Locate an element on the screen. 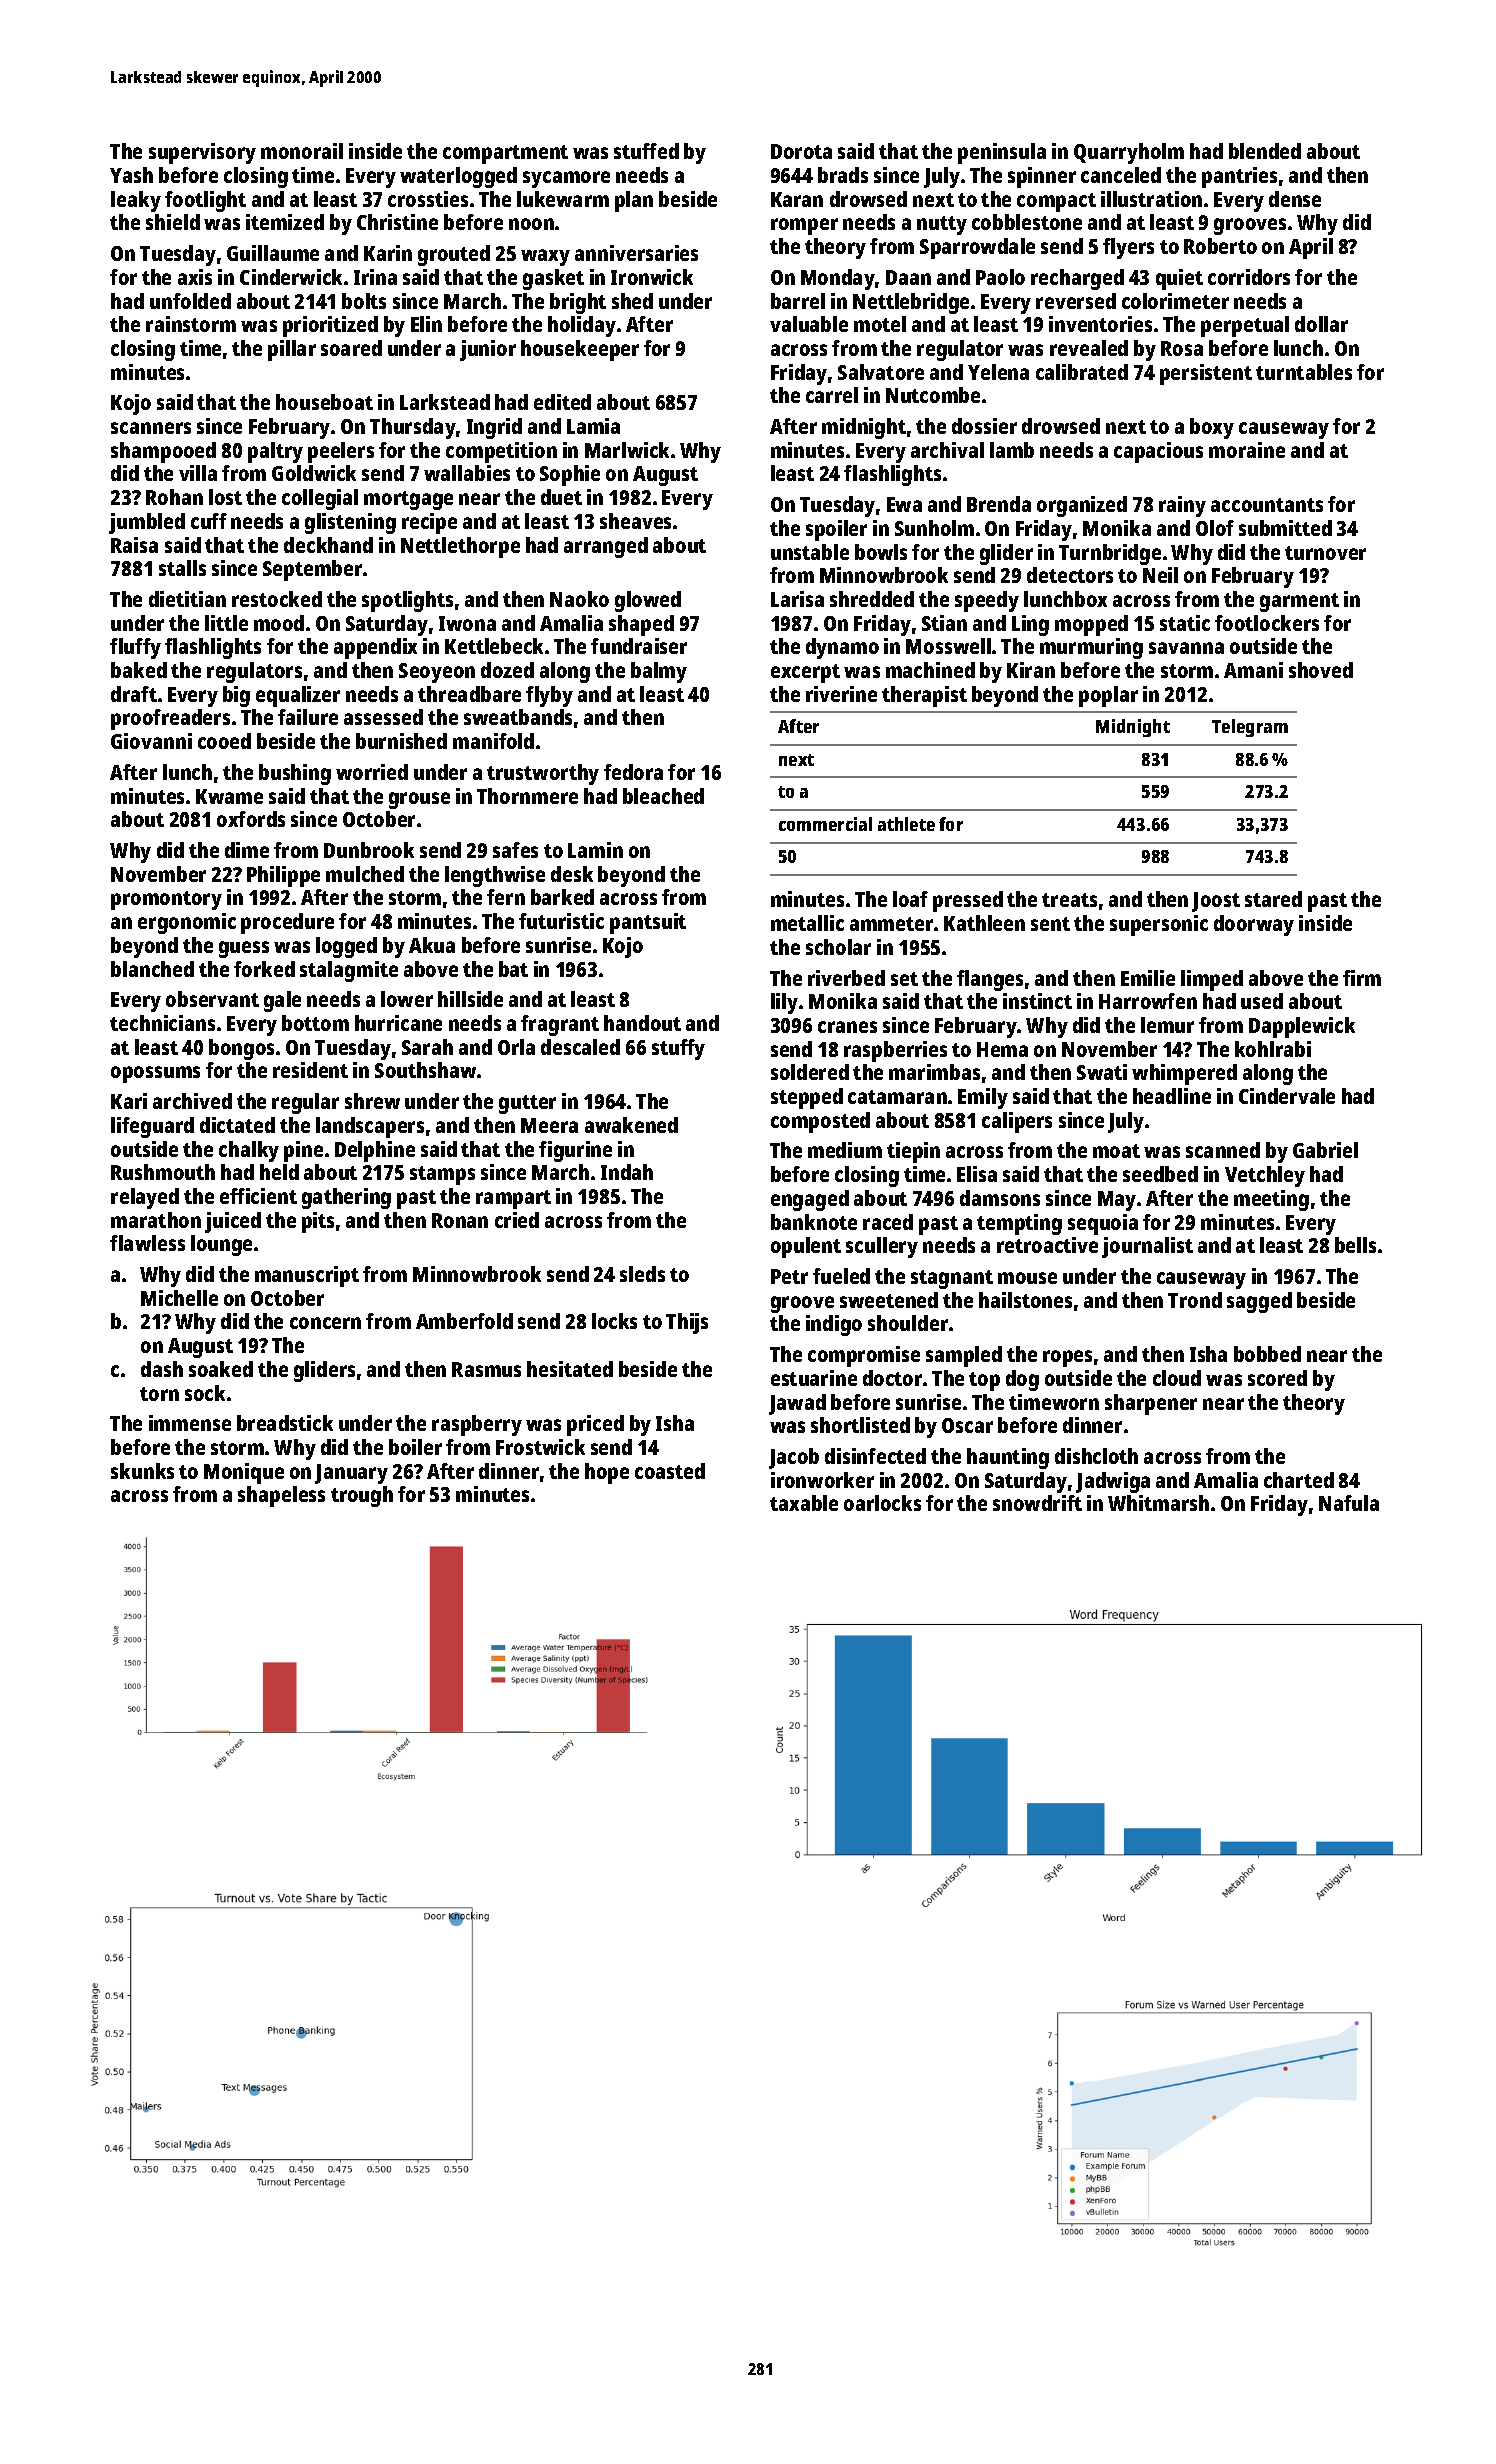 Image resolution: width=1496 pixels, height=2464 pixels. savanna is located at coordinates (1186, 648).
